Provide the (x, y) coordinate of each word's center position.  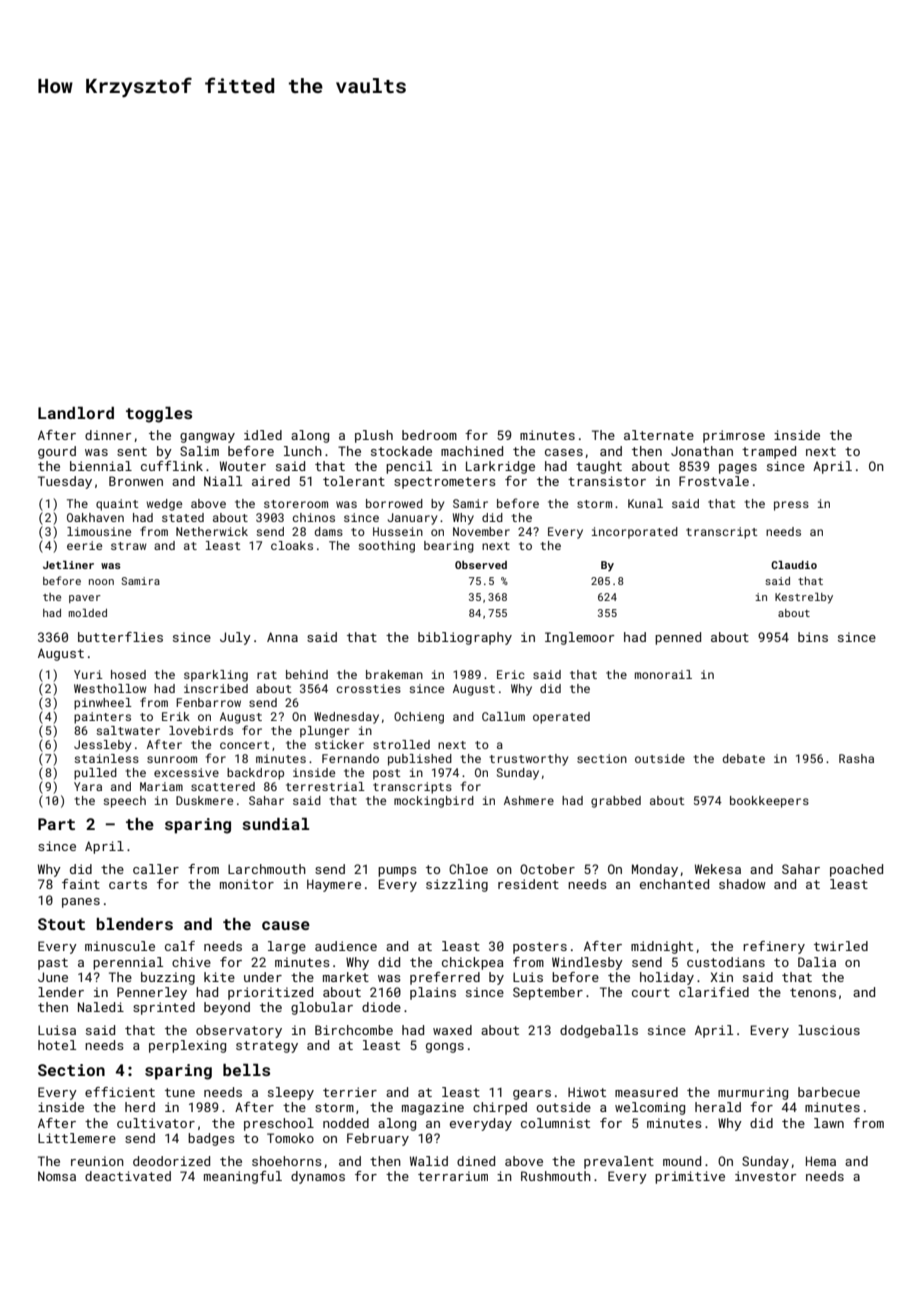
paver (85, 599)
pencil (409, 467)
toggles (159, 415)
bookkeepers (769, 802)
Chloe (468, 869)
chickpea (473, 963)
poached (856, 870)
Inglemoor (580, 638)
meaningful (243, 1177)
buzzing (168, 978)
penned (678, 638)
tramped (769, 452)
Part (56, 824)
